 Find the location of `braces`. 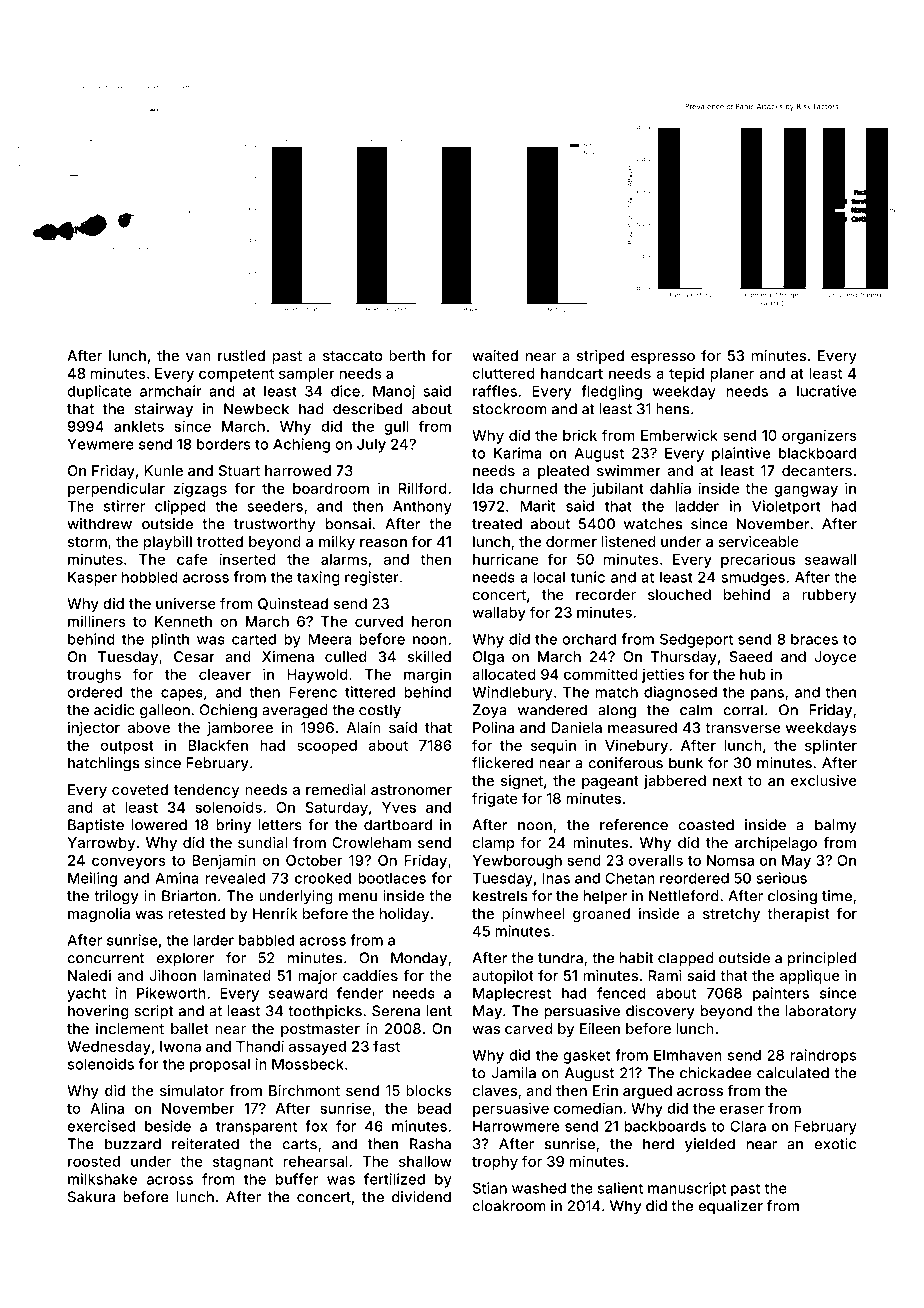

braces is located at coordinates (814, 639).
